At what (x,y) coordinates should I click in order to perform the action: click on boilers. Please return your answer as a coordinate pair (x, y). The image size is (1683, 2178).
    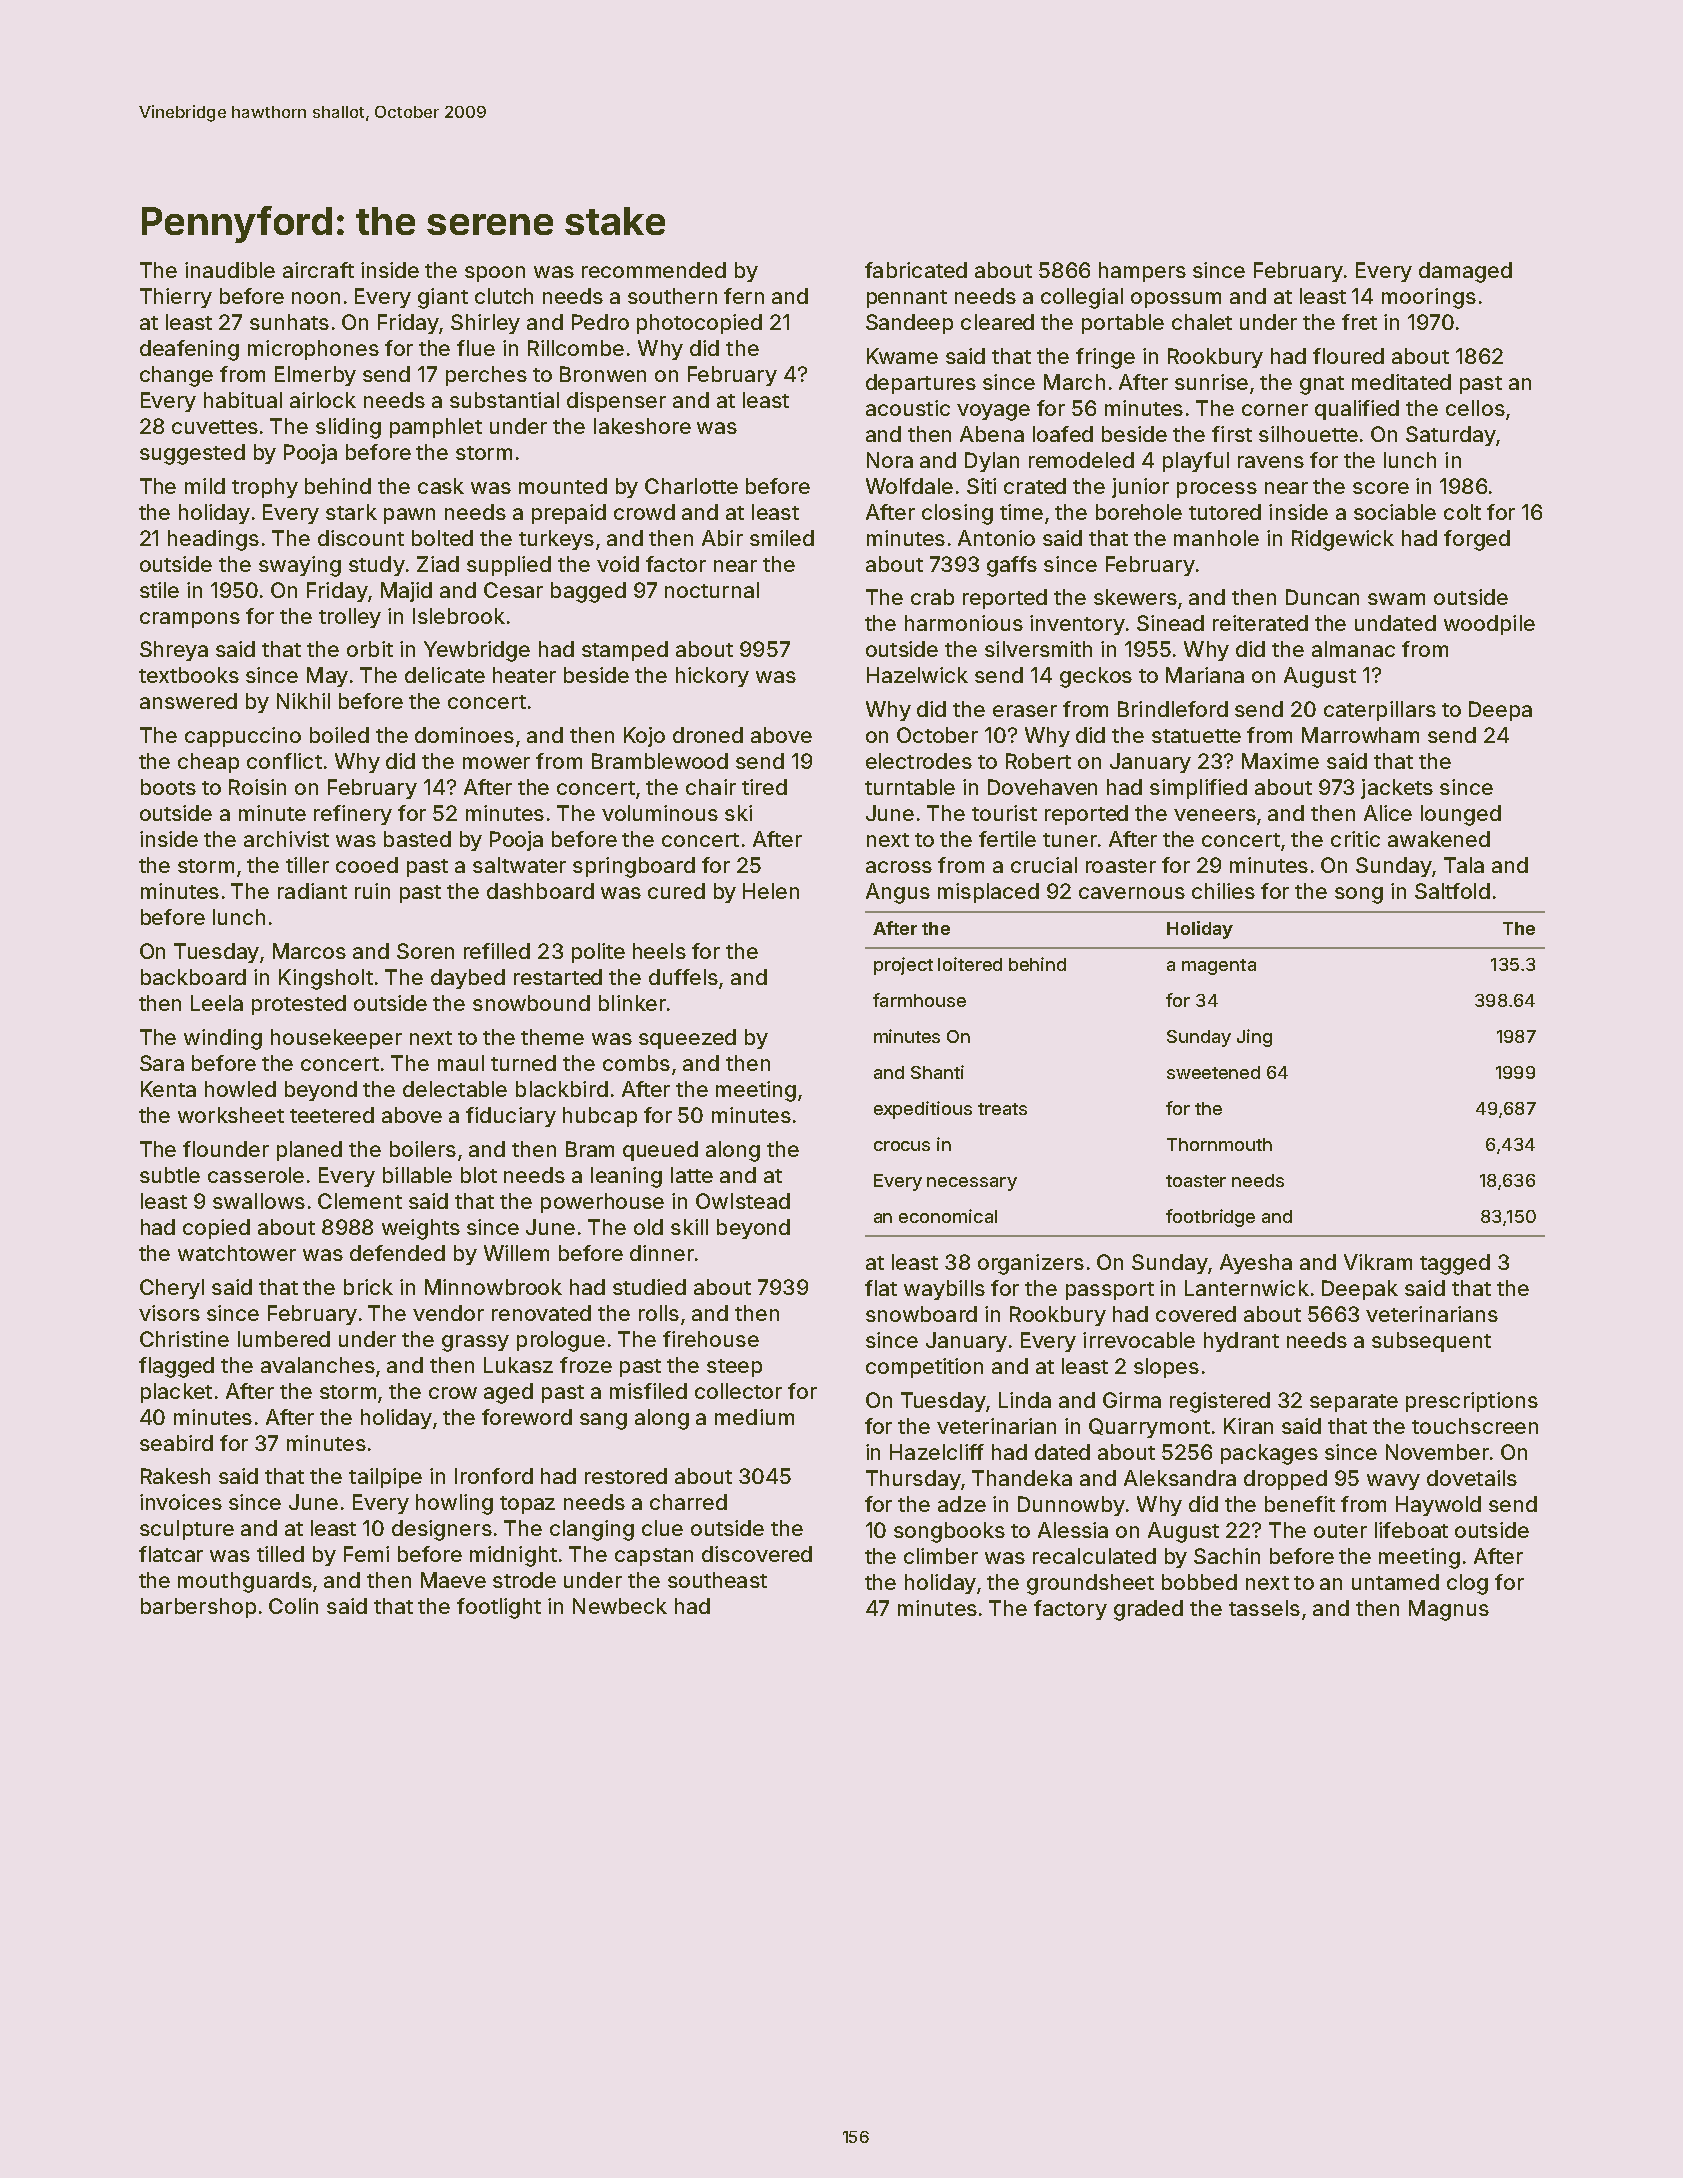
    Looking at the image, I should click on (423, 1149).
